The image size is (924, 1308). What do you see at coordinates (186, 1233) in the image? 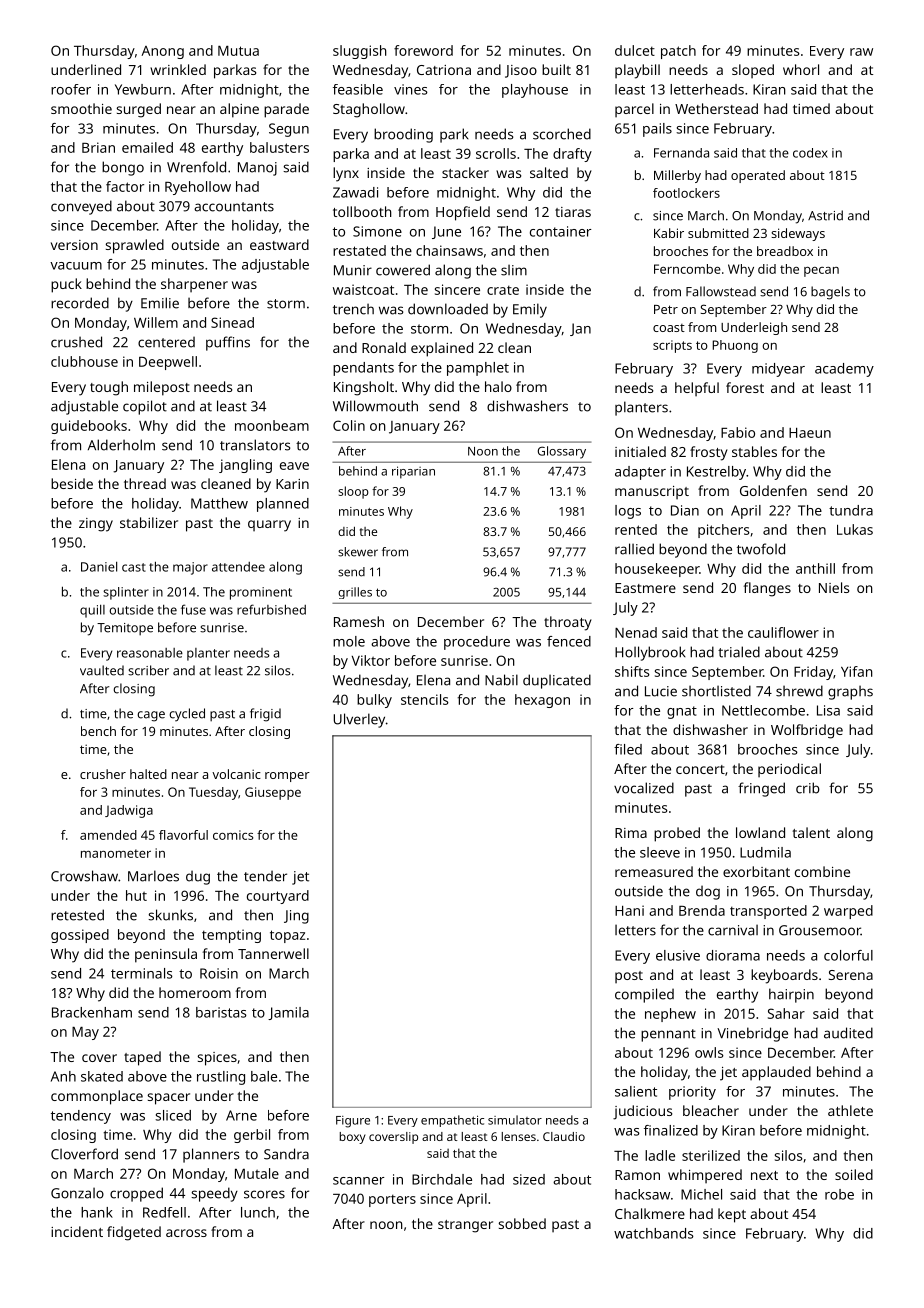
I see `across` at bounding box center [186, 1233].
